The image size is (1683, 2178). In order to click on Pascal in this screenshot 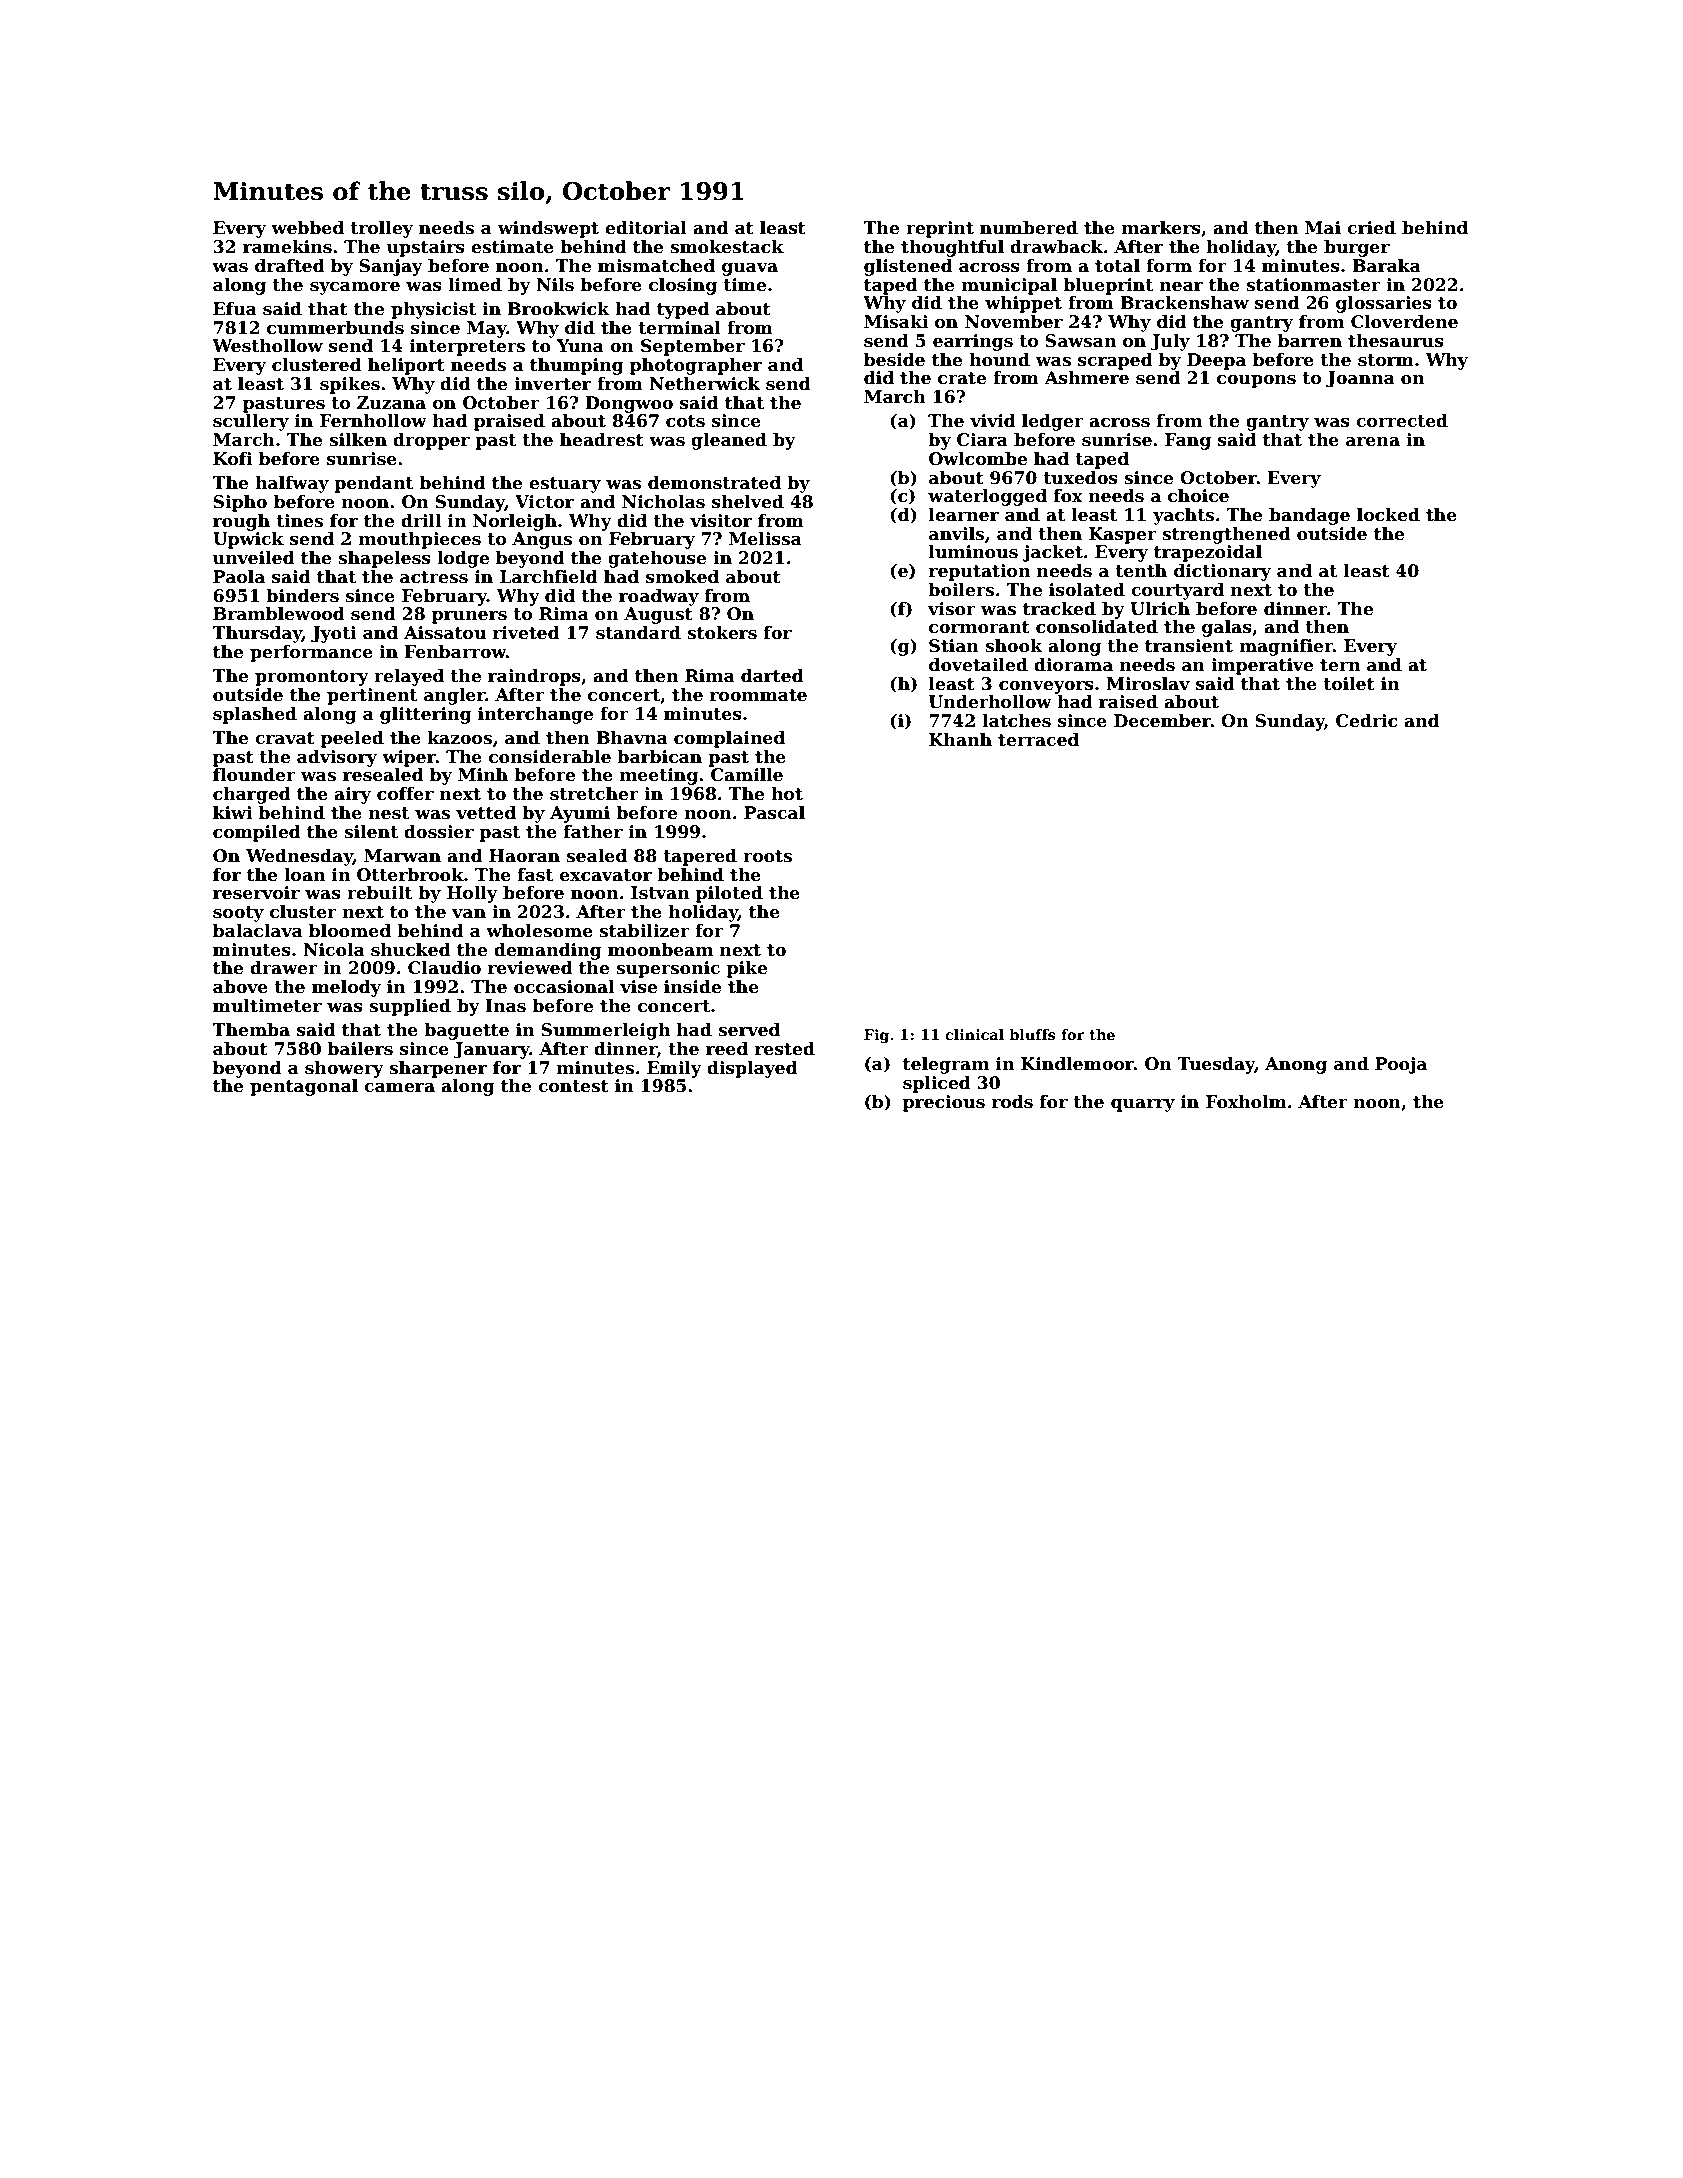, I will do `click(774, 813)`.
